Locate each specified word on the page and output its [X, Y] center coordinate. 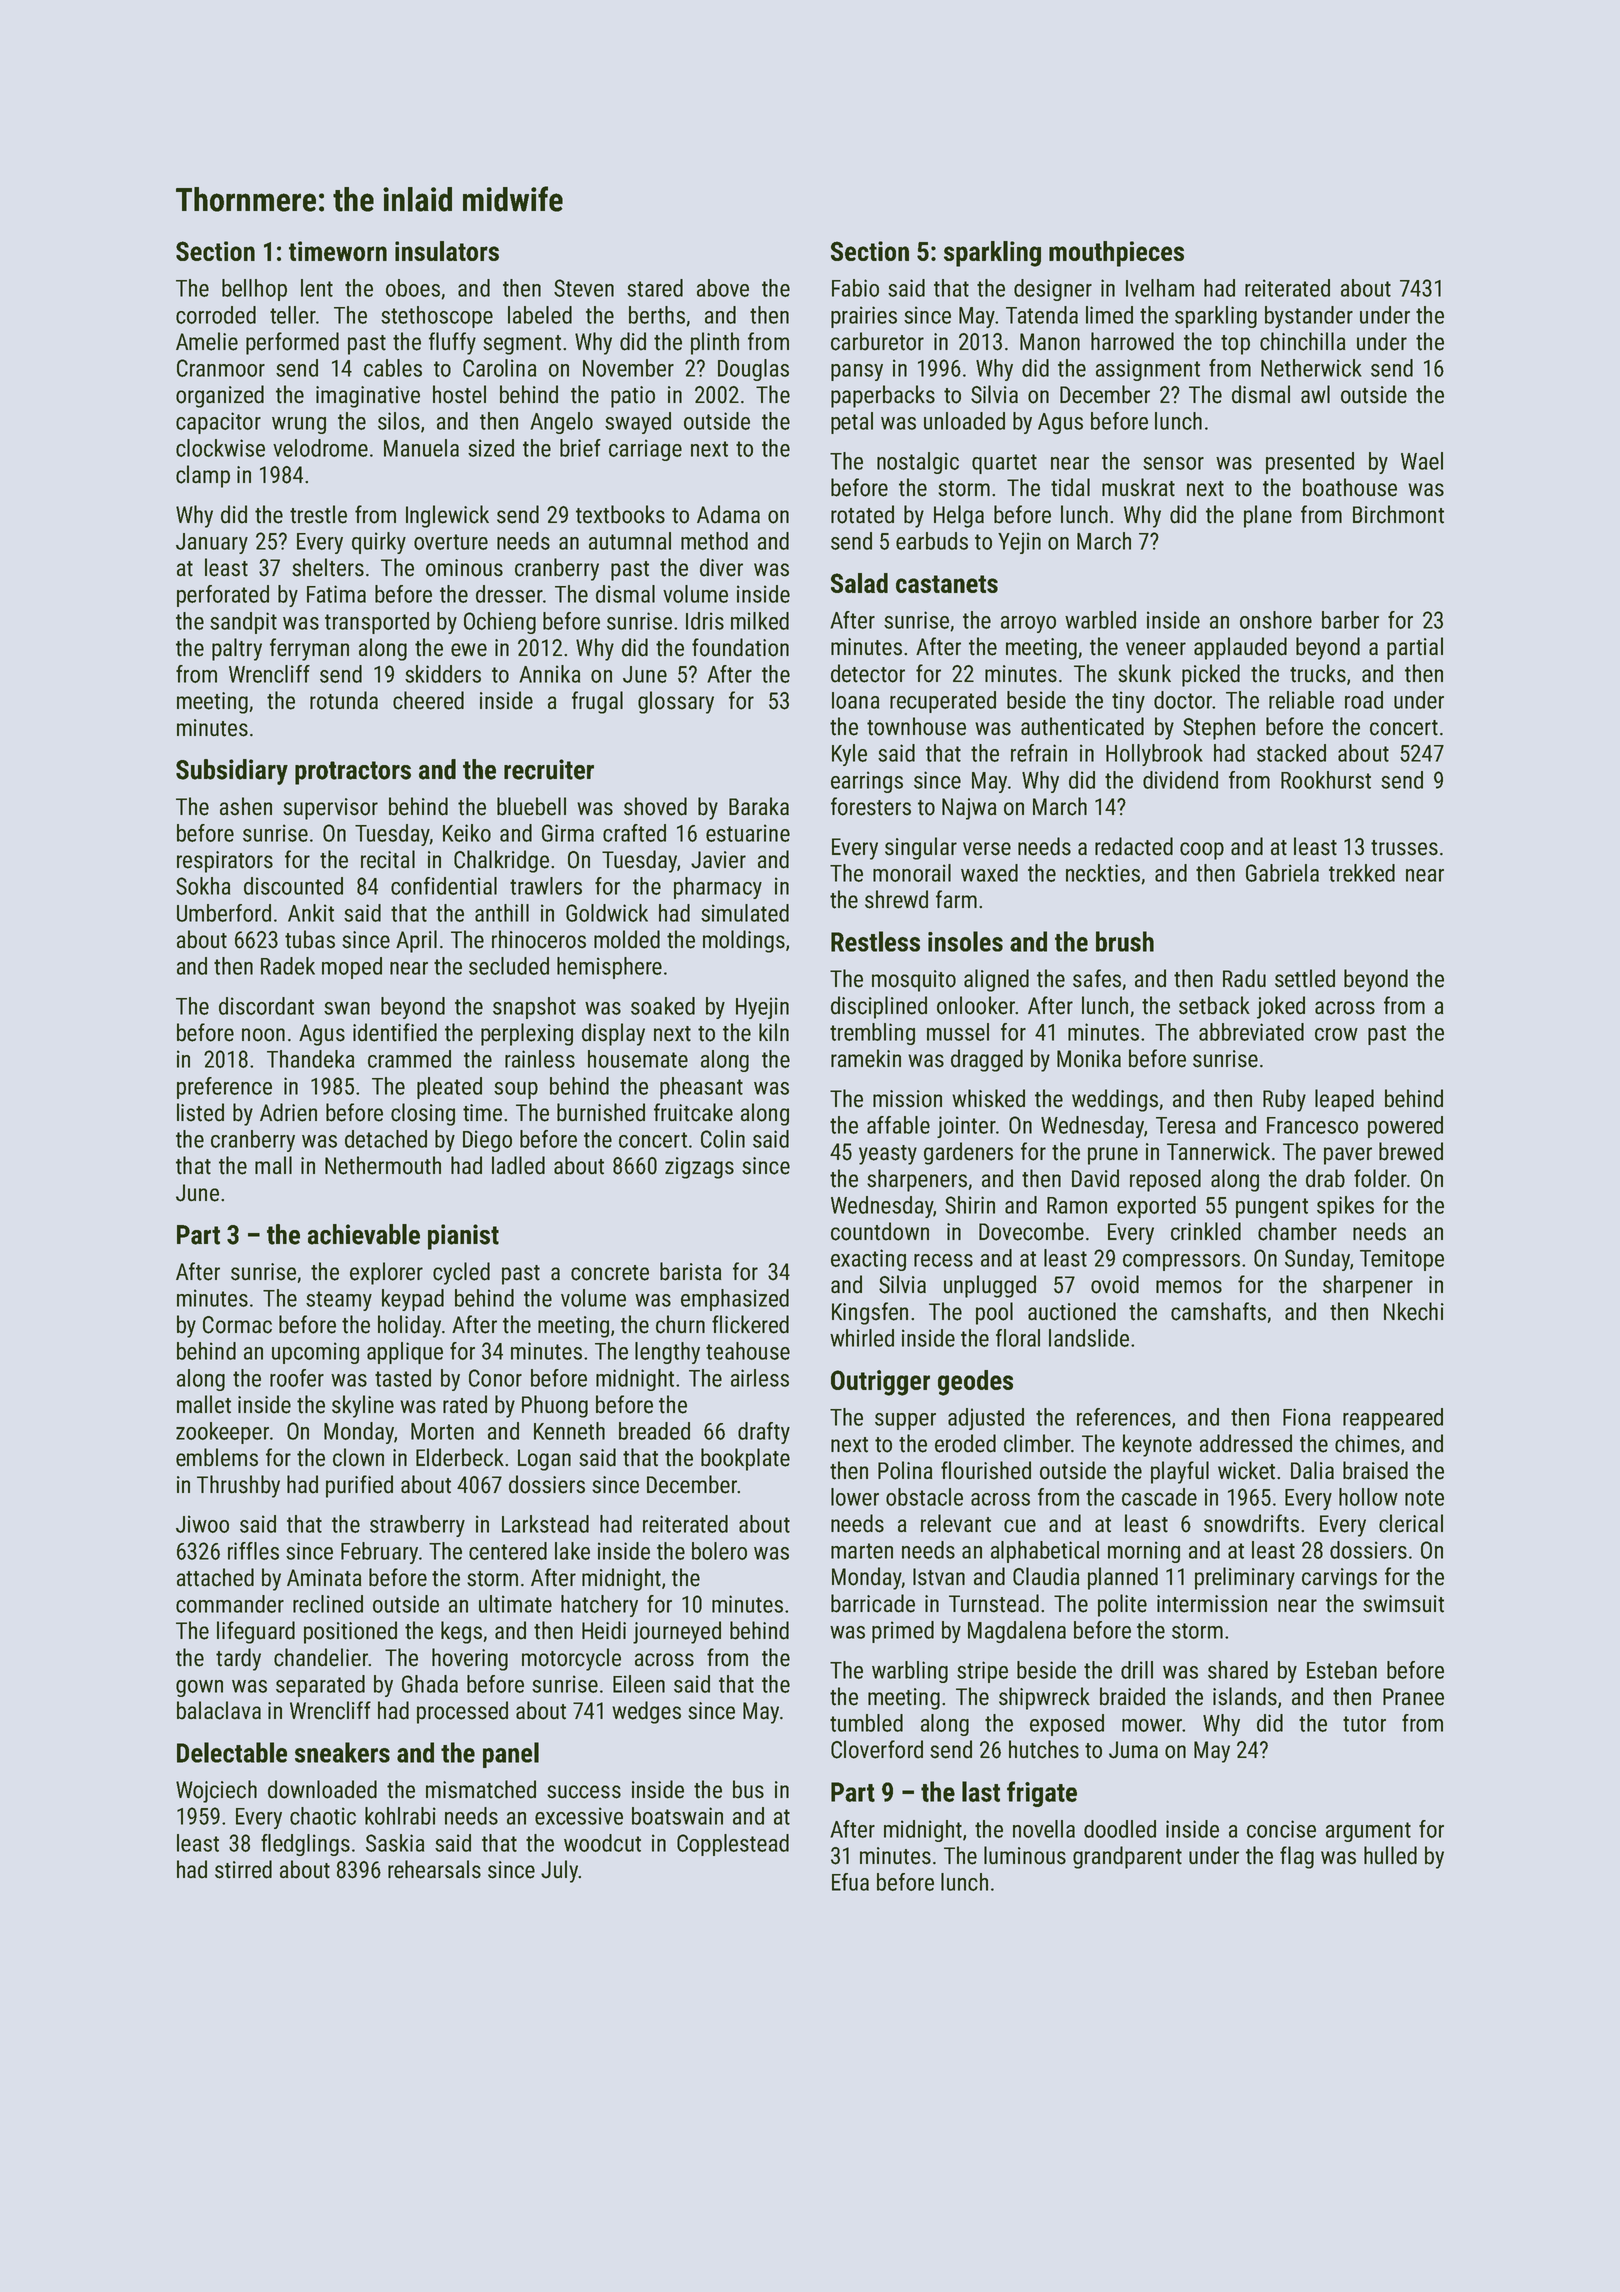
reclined [328, 1604]
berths [657, 315]
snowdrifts [1251, 1523]
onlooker [976, 1005]
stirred [243, 1869]
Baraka [759, 806]
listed [200, 1112]
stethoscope [437, 317]
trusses [1404, 848]
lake [572, 1551]
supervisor [330, 809]
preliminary [1245, 1578]
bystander [1309, 317]
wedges [646, 1712]
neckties [1103, 873]
